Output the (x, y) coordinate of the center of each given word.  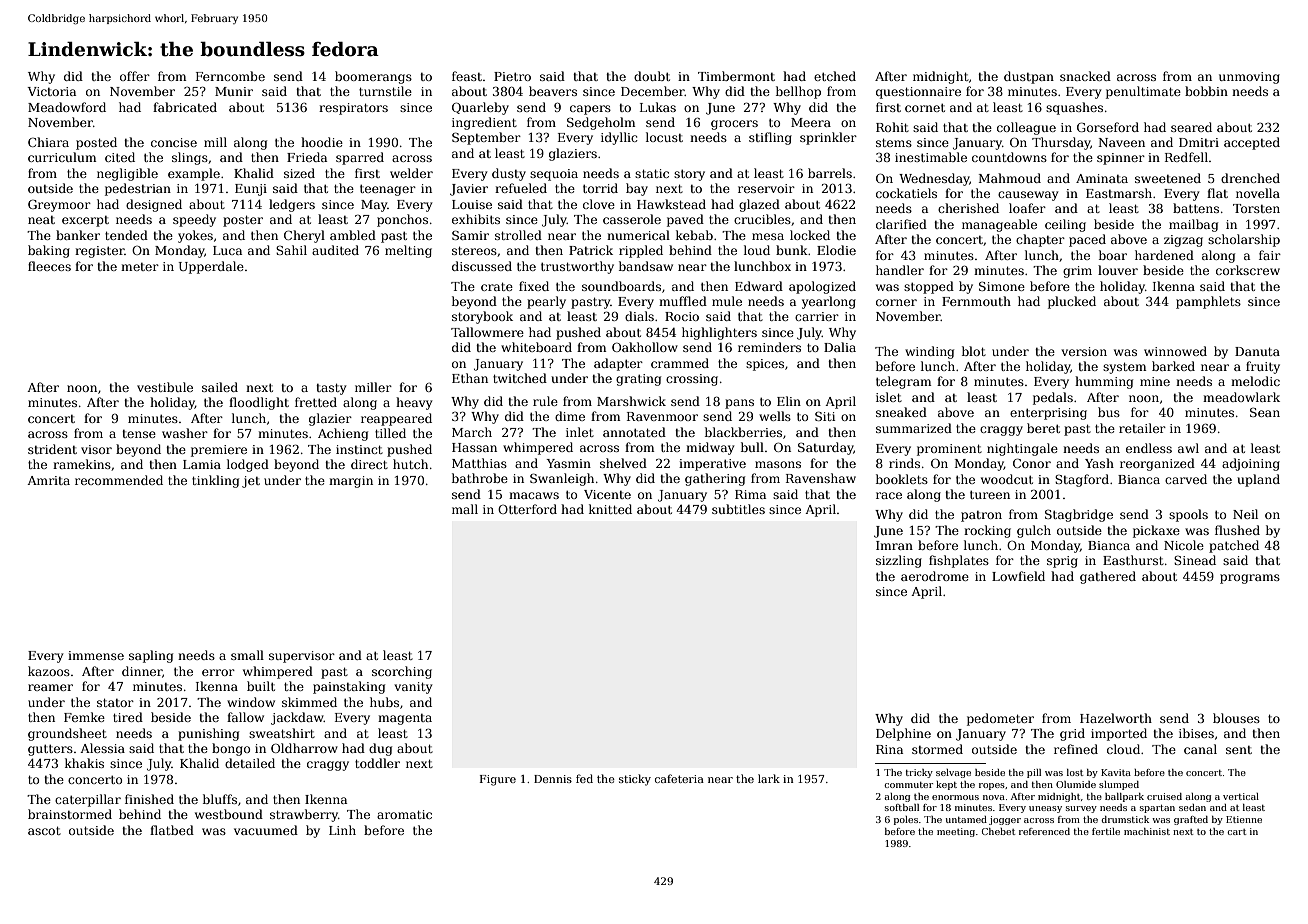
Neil (1245, 514)
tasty (331, 389)
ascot (44, 830)
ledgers (292, 205)
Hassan (474, 447)
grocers (734, 125)
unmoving (1249, 78)
